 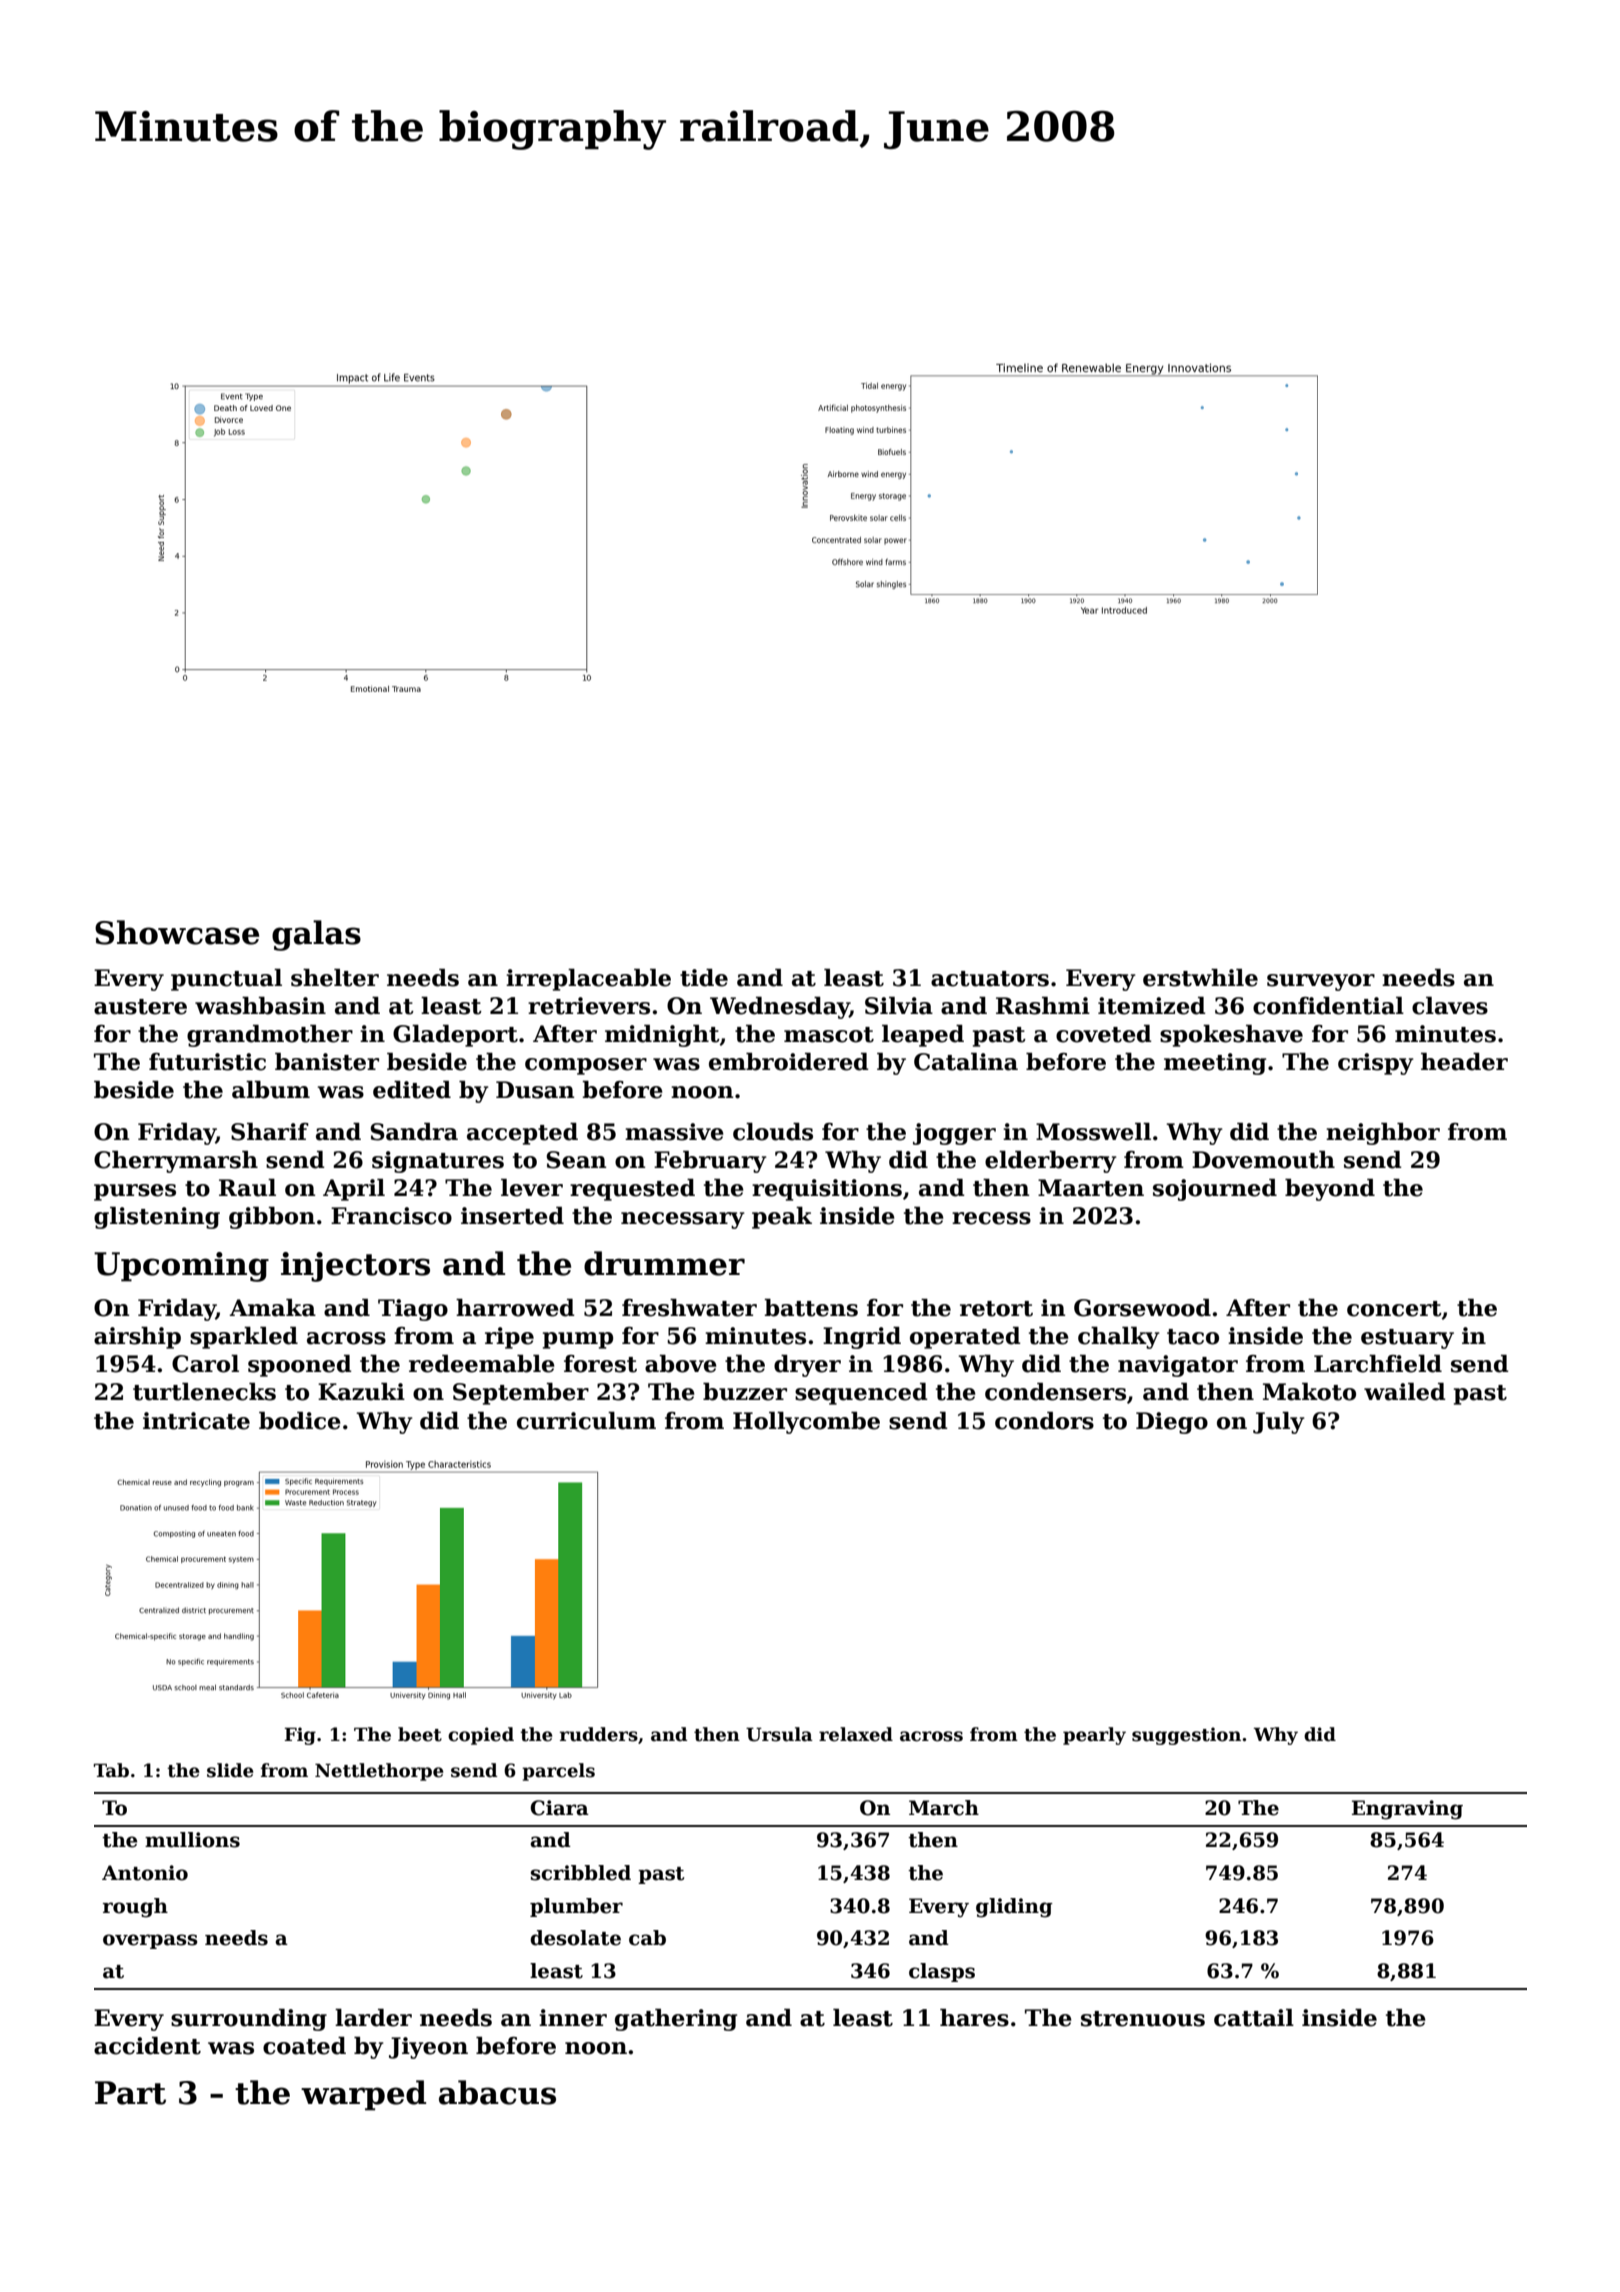 I want to click on actuators, so click(x=990, y=979).
